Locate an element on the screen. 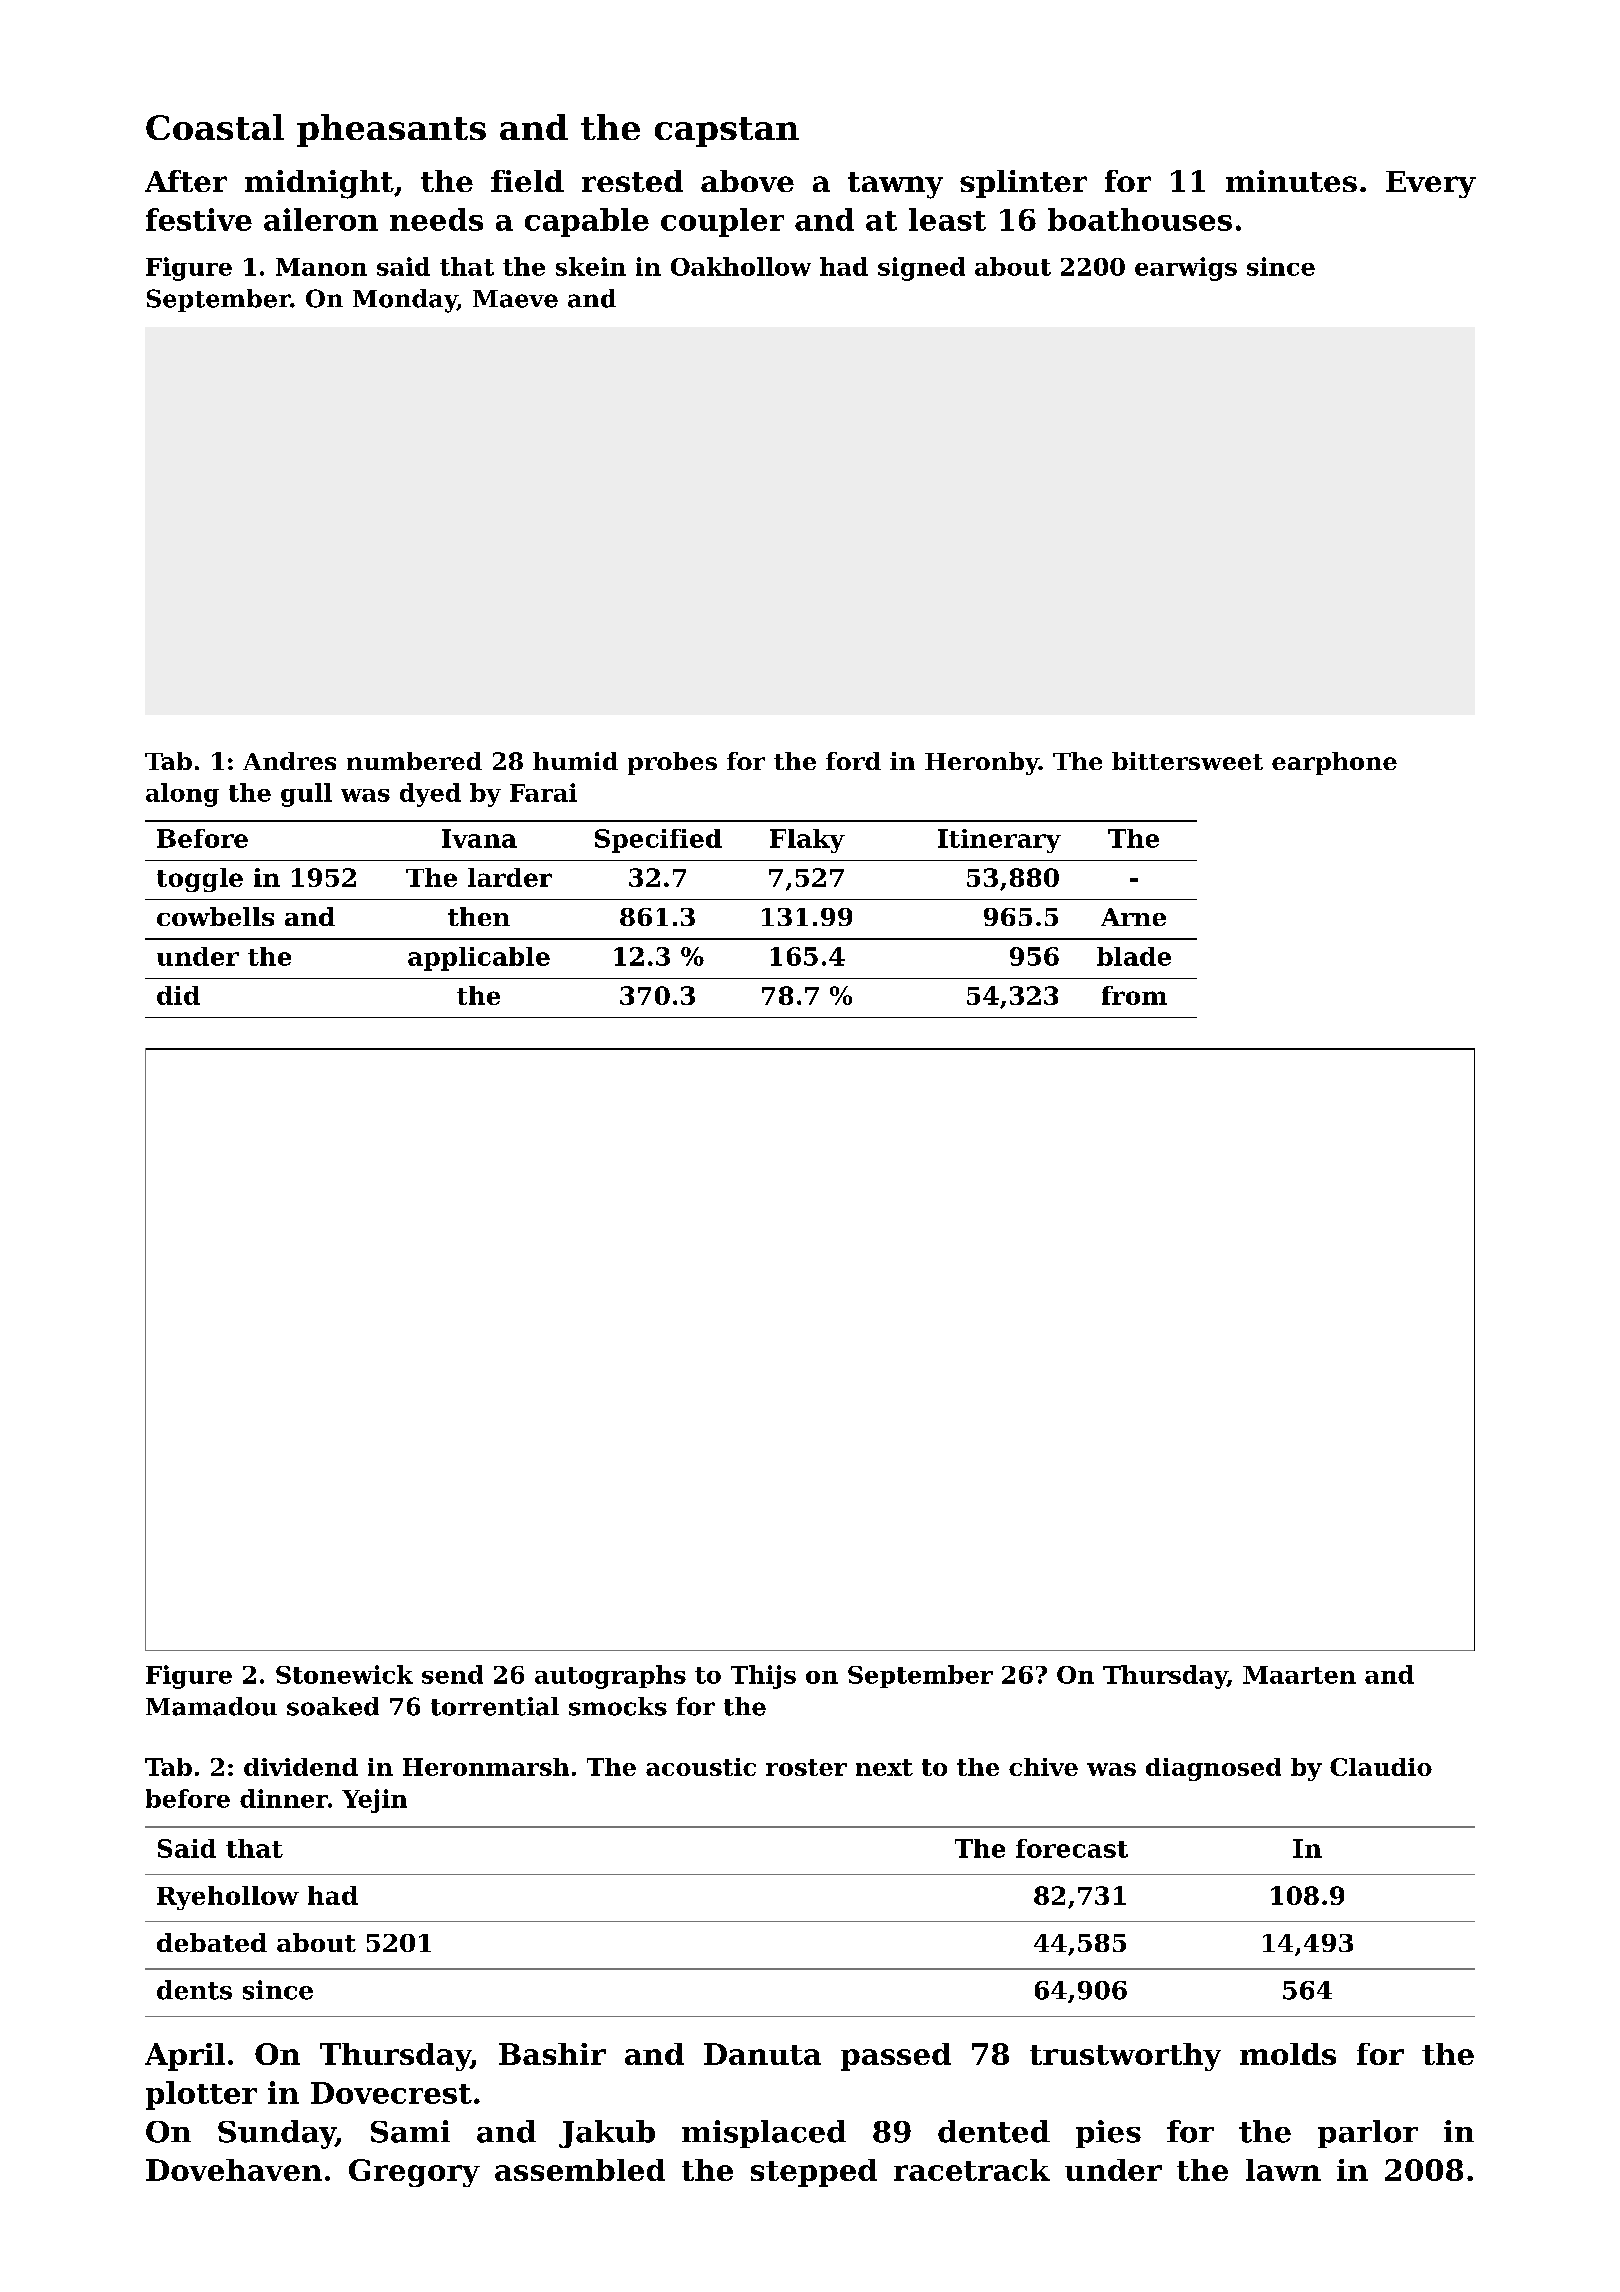 The image size is (1620, 2292). After is located at coordinates (186, 181).
